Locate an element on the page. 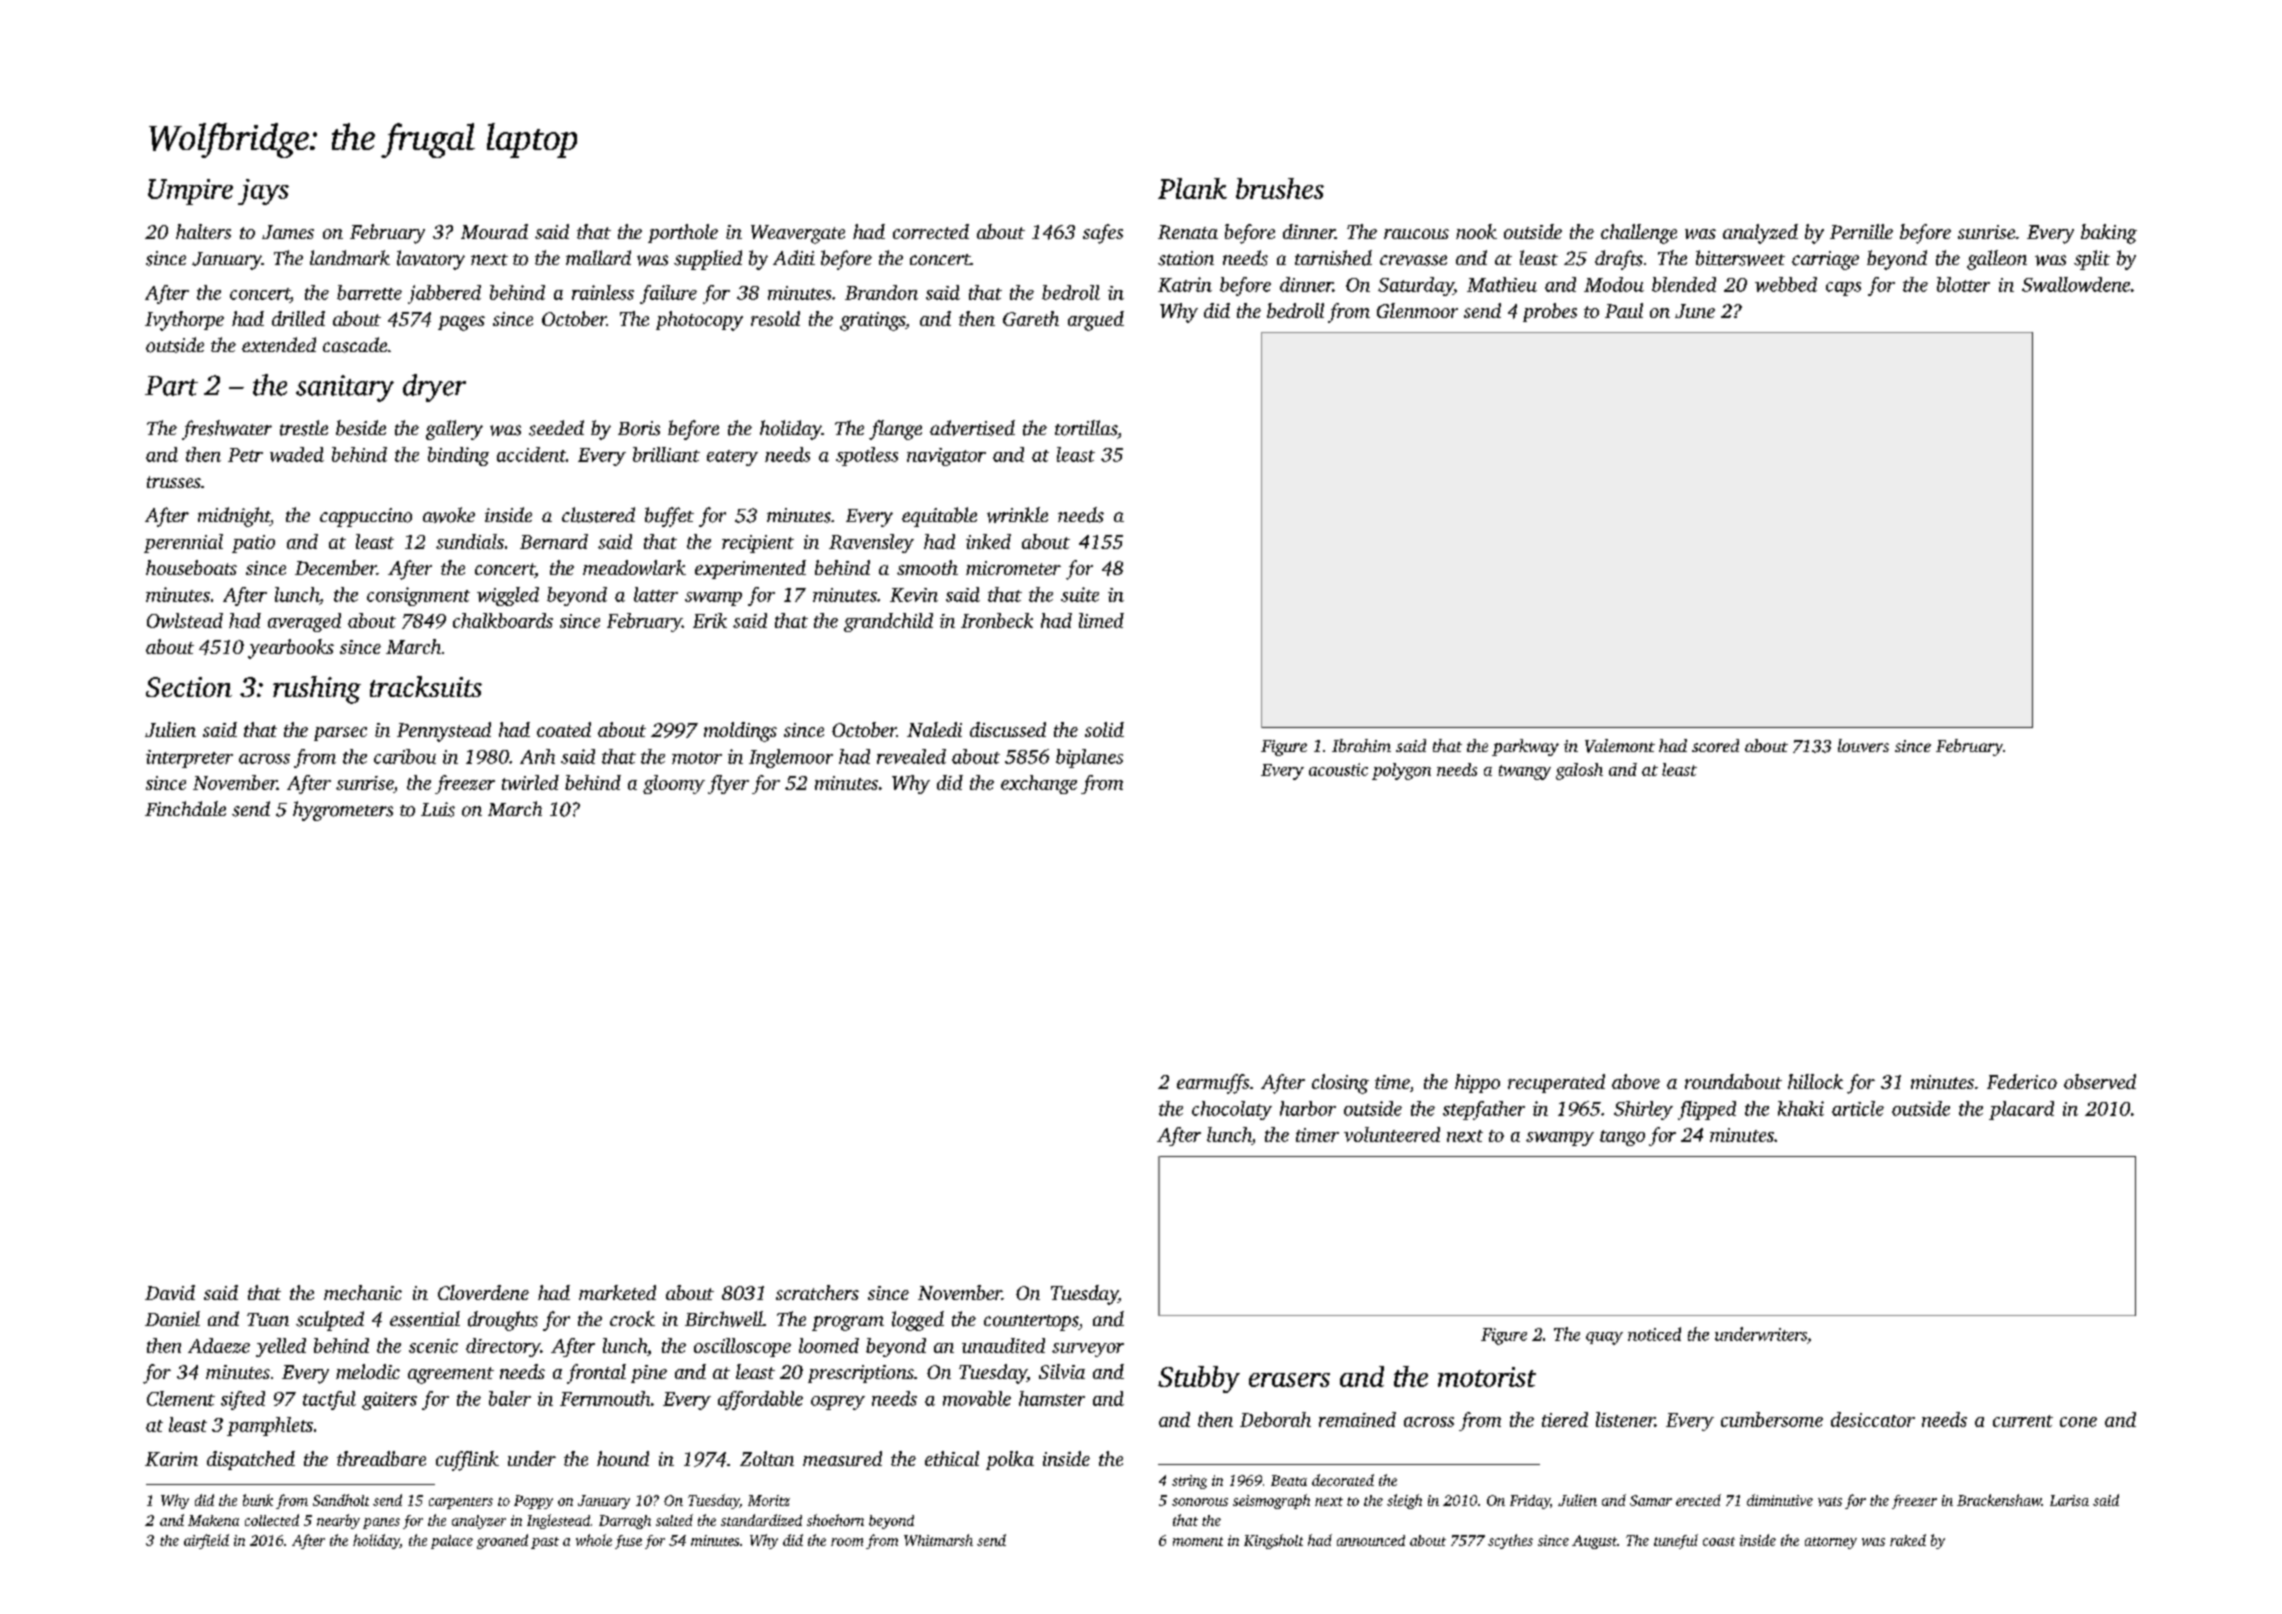 The width and height of the page is (2282, 1614). Finchdale is located at coordinates (185, 808).
